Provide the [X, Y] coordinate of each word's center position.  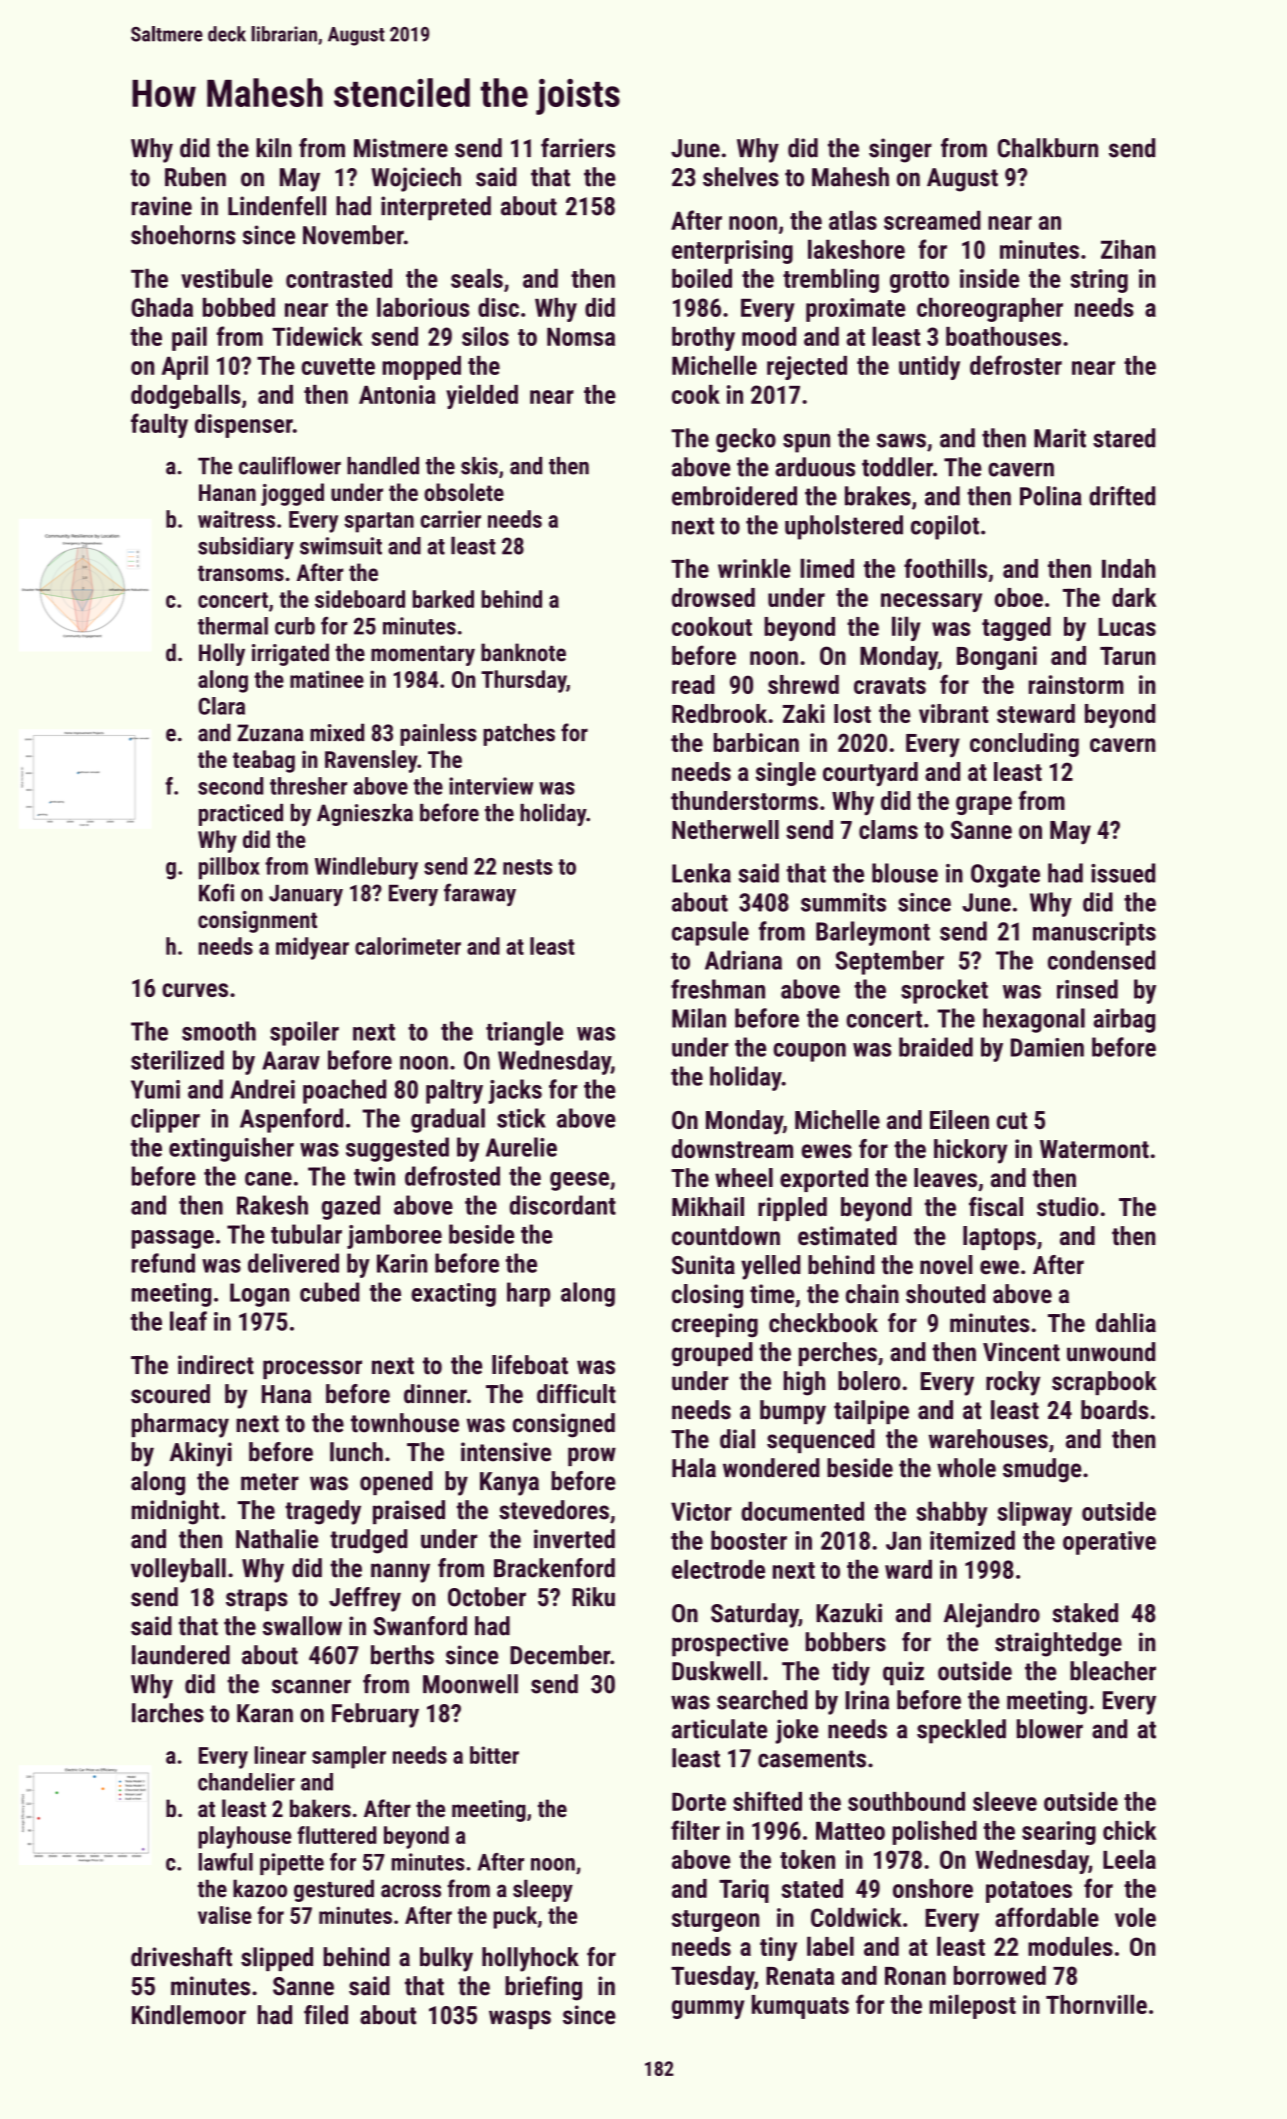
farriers [578, 148]
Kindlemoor [189, 2015]
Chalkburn [1048, 148]
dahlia [1126, 1323]
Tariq [744, 1891]
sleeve [1005, 1801]
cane [268, 1179]
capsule [710, 933]
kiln [274, 148]
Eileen [959, 1119]
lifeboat [530, 1365]
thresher [308, 786]
